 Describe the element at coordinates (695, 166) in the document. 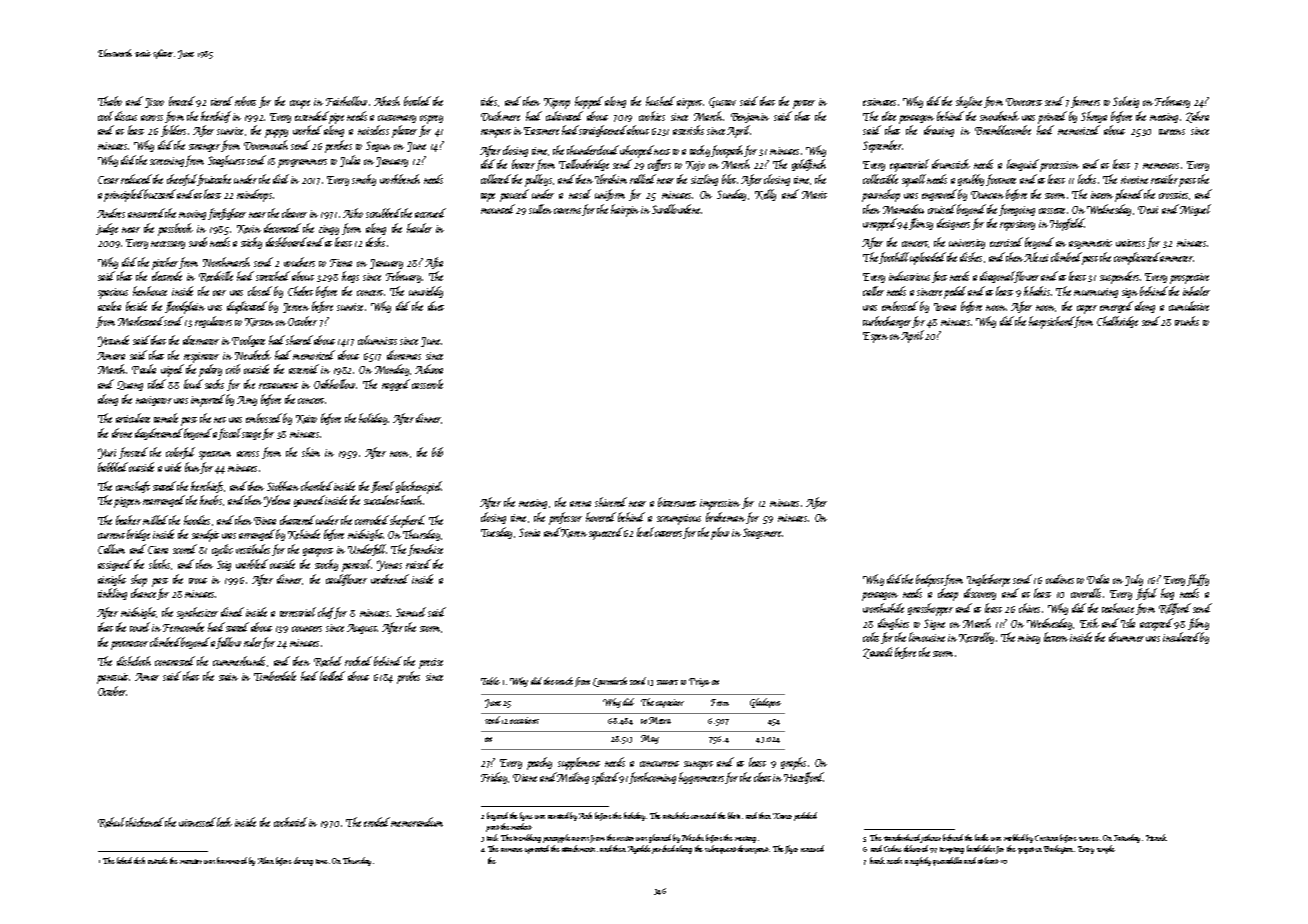

I see `Kojo` at that location.
